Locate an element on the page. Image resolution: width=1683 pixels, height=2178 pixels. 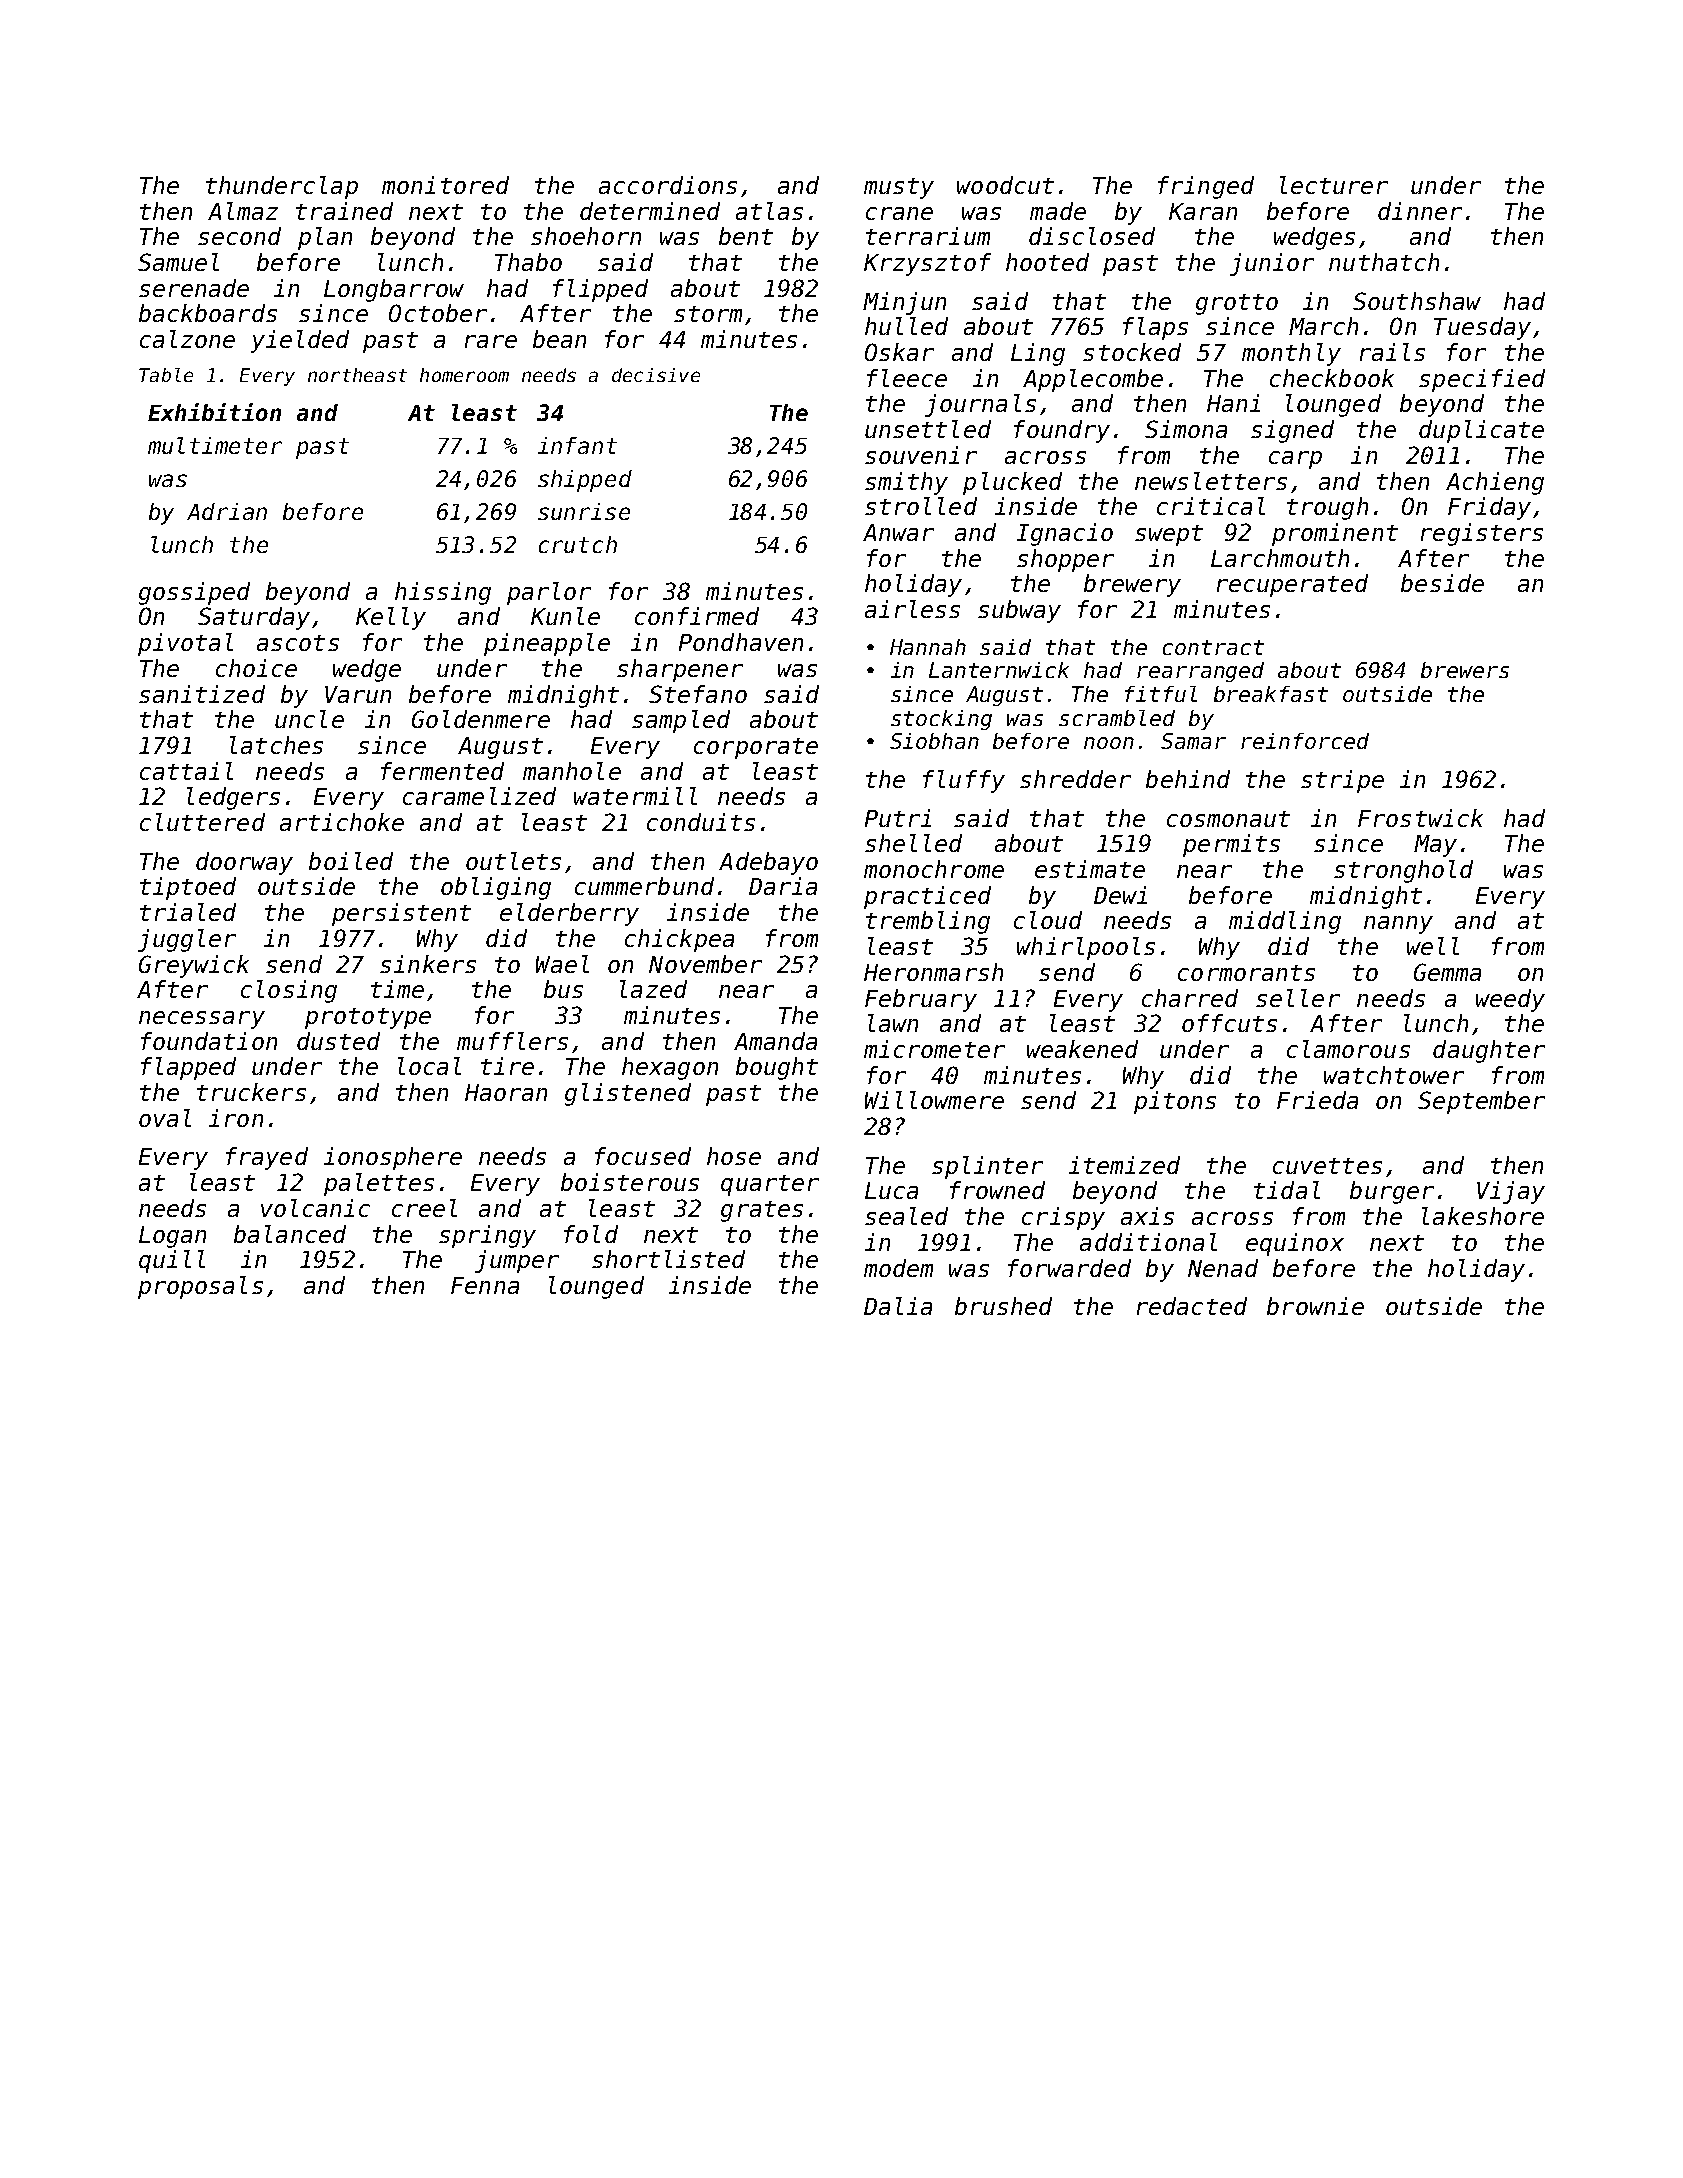
brownie is located at coordinates (1315, 1306).
